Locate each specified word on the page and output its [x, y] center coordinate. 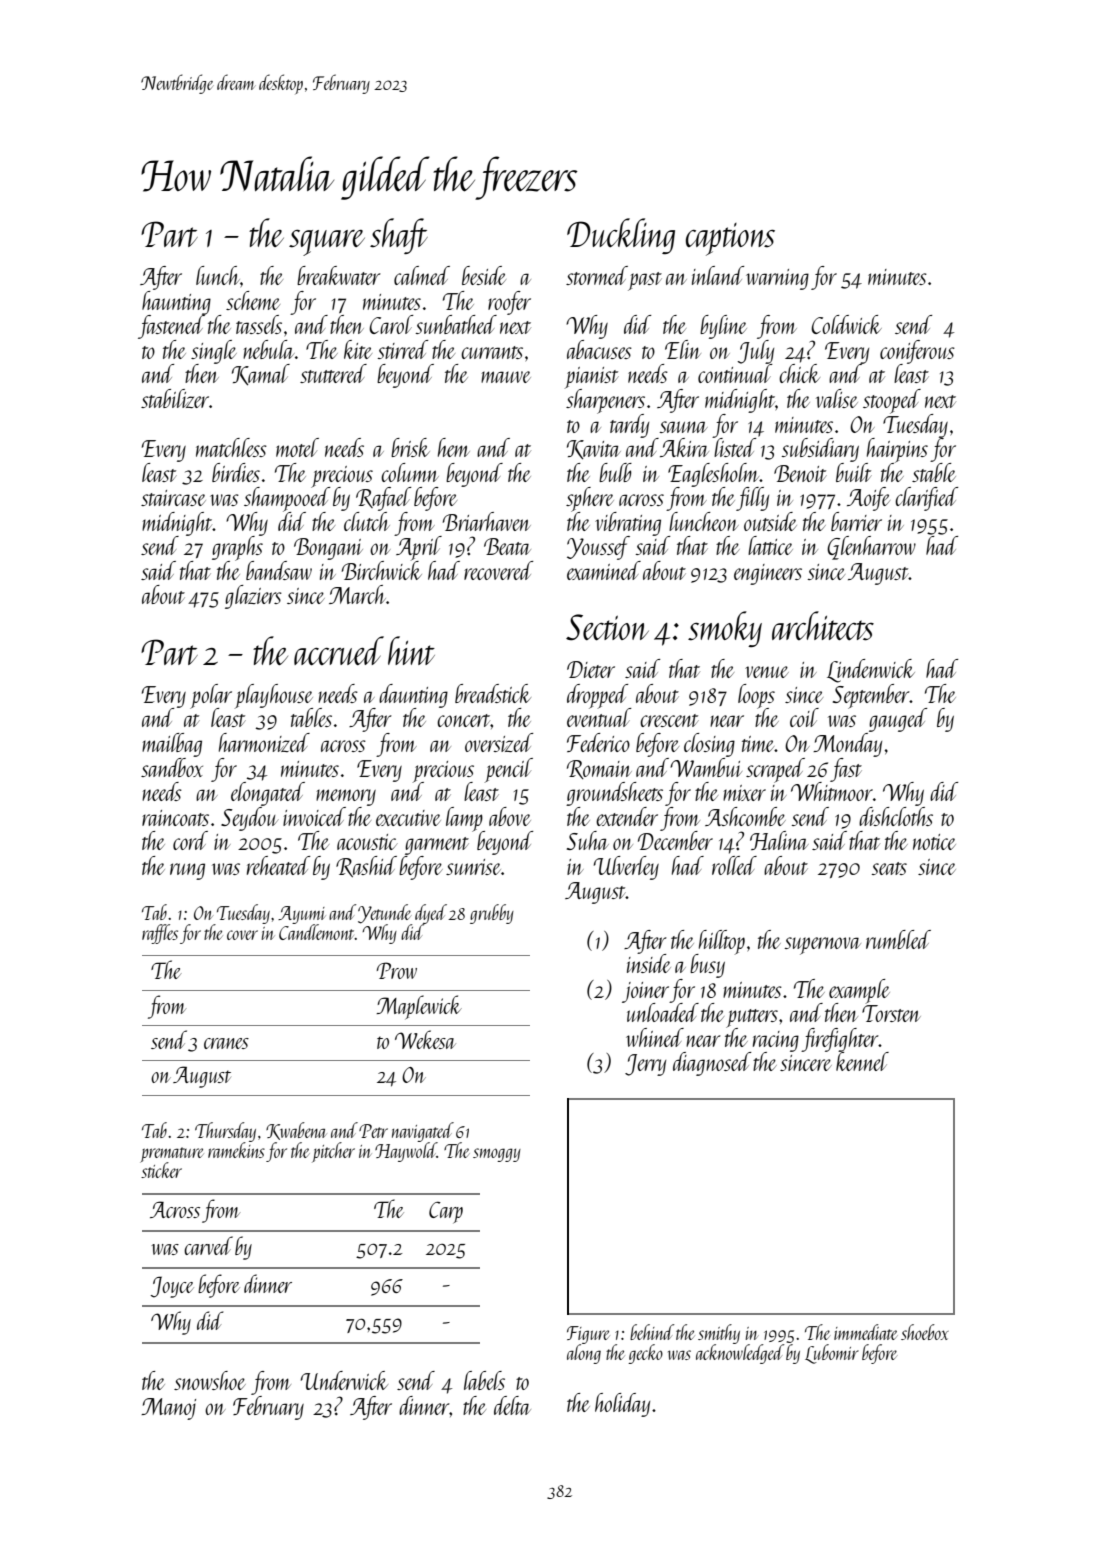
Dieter [591, 669]
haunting [176, 303]
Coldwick [846, 324]
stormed [597, 275]
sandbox [172, 767]
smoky [725, 629]
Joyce [172, 1287]
